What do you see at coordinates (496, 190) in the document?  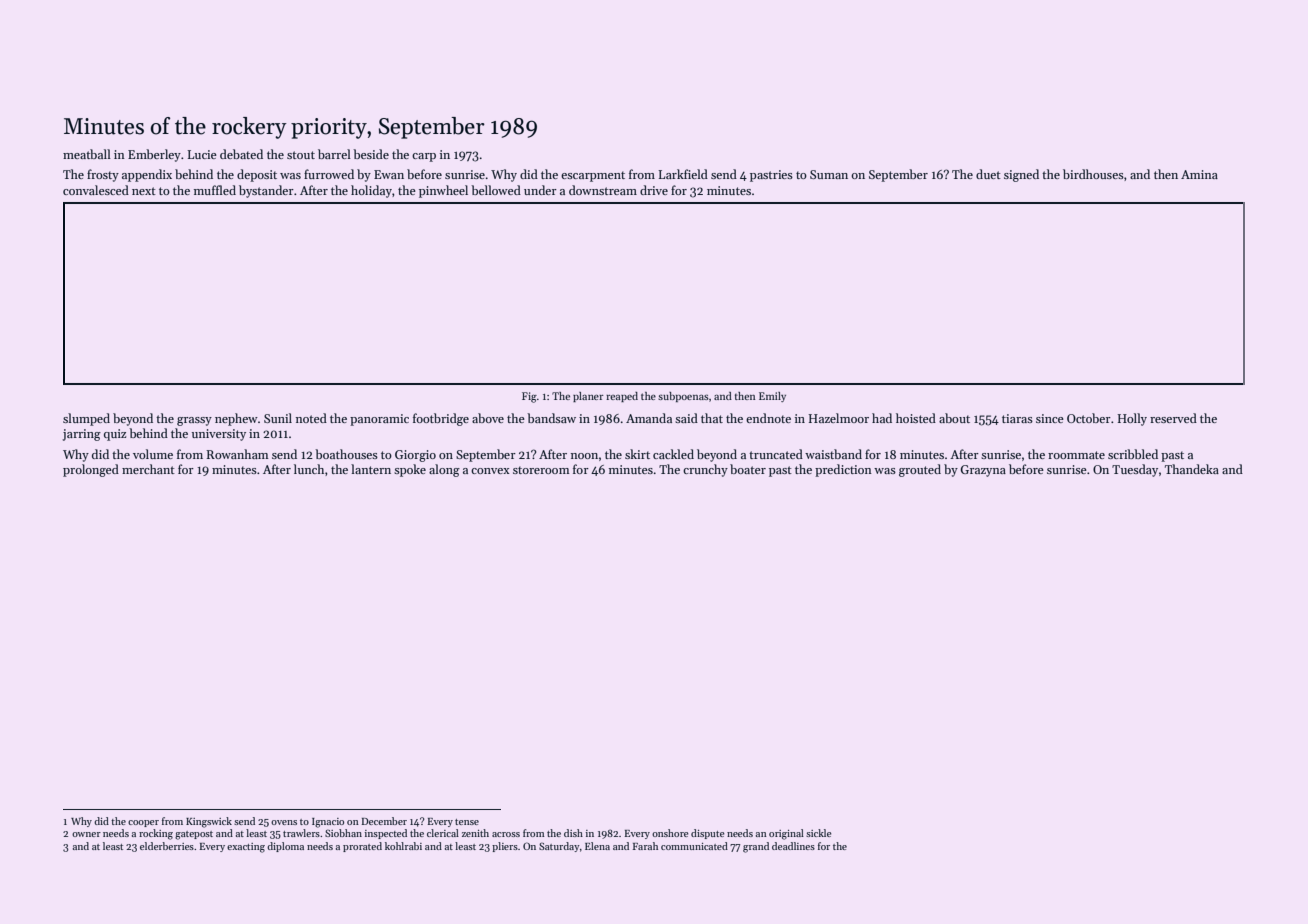 I see `bellowed` at bounding box center [496, 190].
